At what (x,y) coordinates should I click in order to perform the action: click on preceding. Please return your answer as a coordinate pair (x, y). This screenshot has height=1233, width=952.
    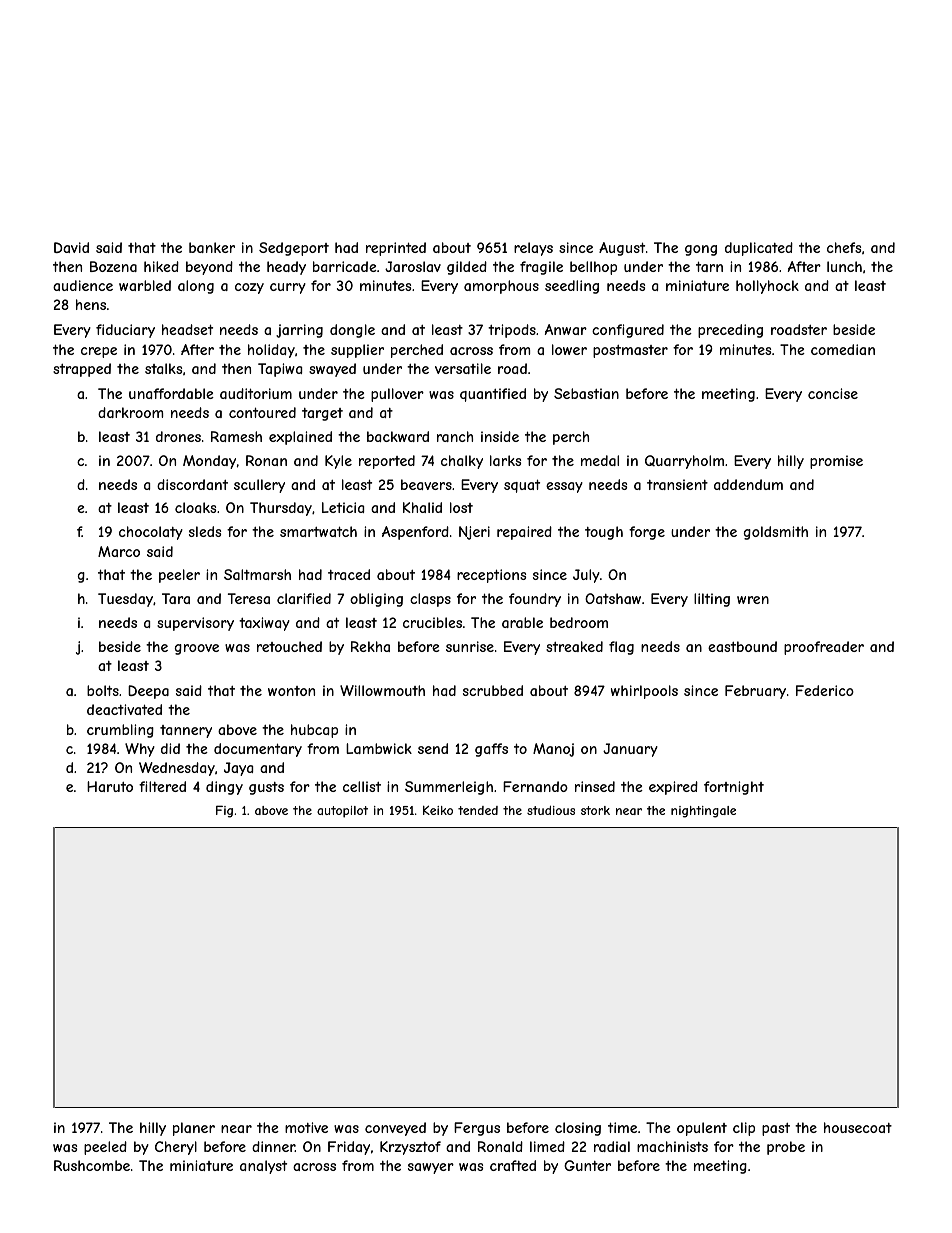
    Looking at the image, I should click on (730, 331).
